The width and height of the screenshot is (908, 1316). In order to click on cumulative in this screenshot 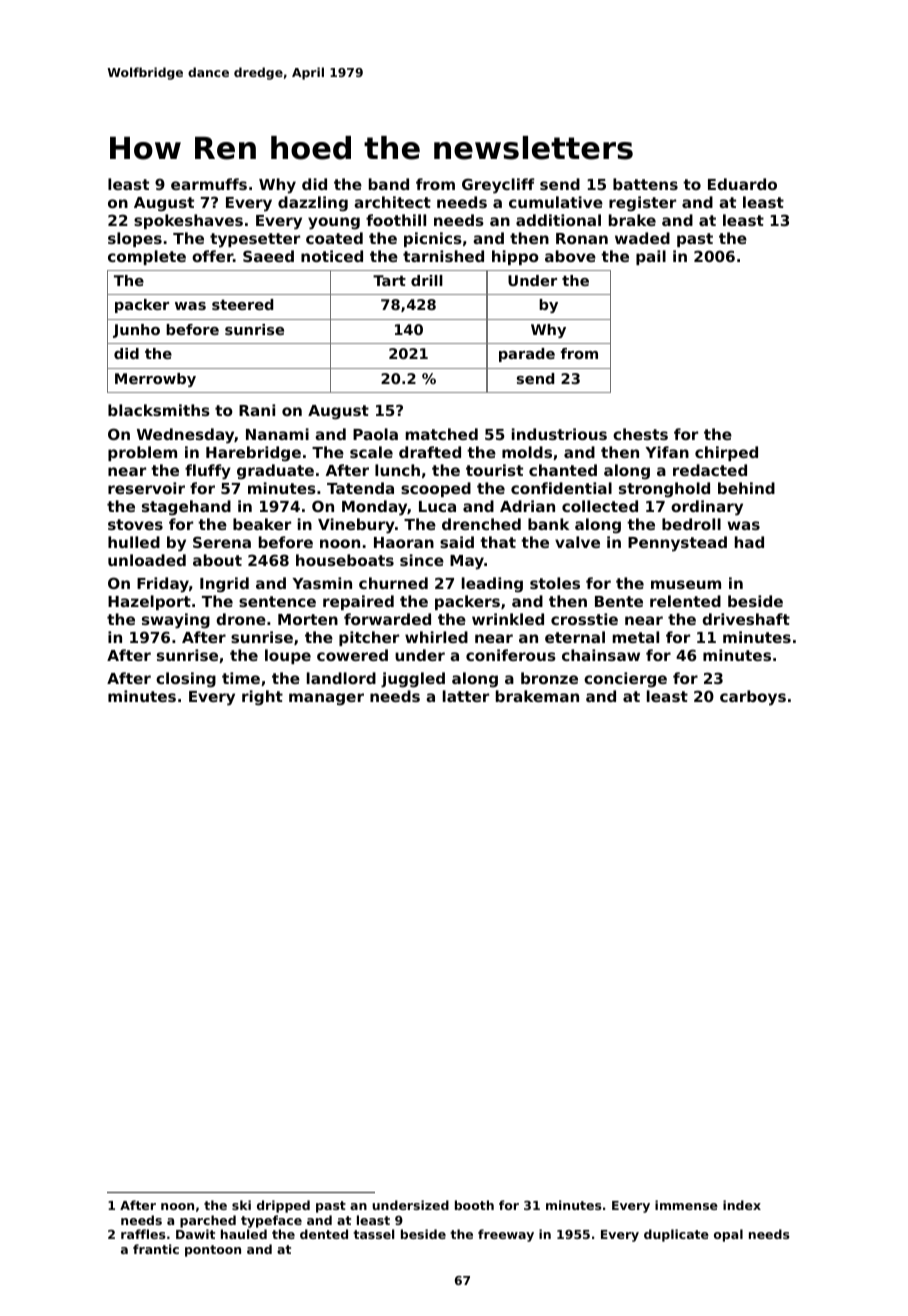, I will do `click(556, 202)`.
